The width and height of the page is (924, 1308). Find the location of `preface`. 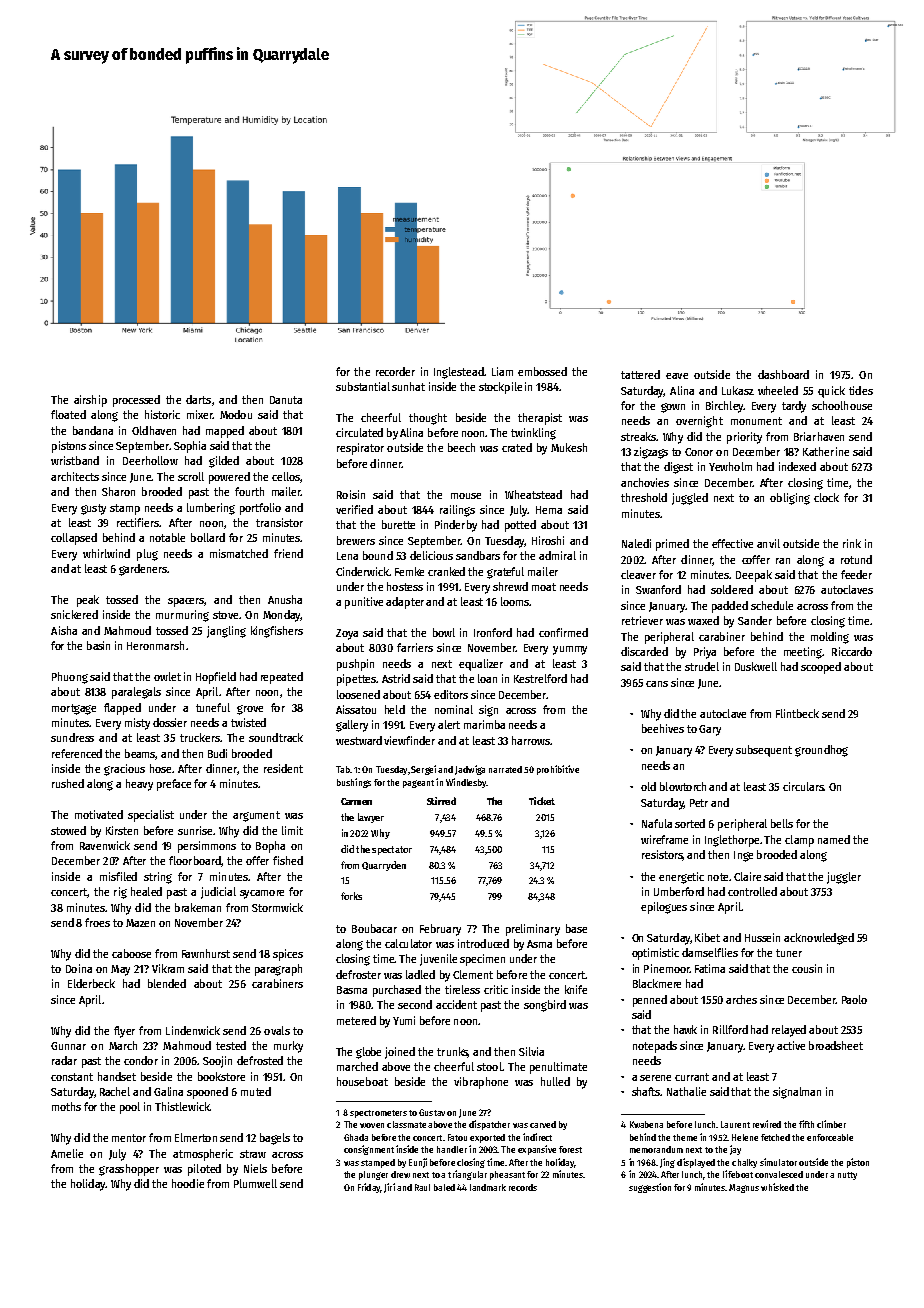

preface is located at coordinates (174, 785).
